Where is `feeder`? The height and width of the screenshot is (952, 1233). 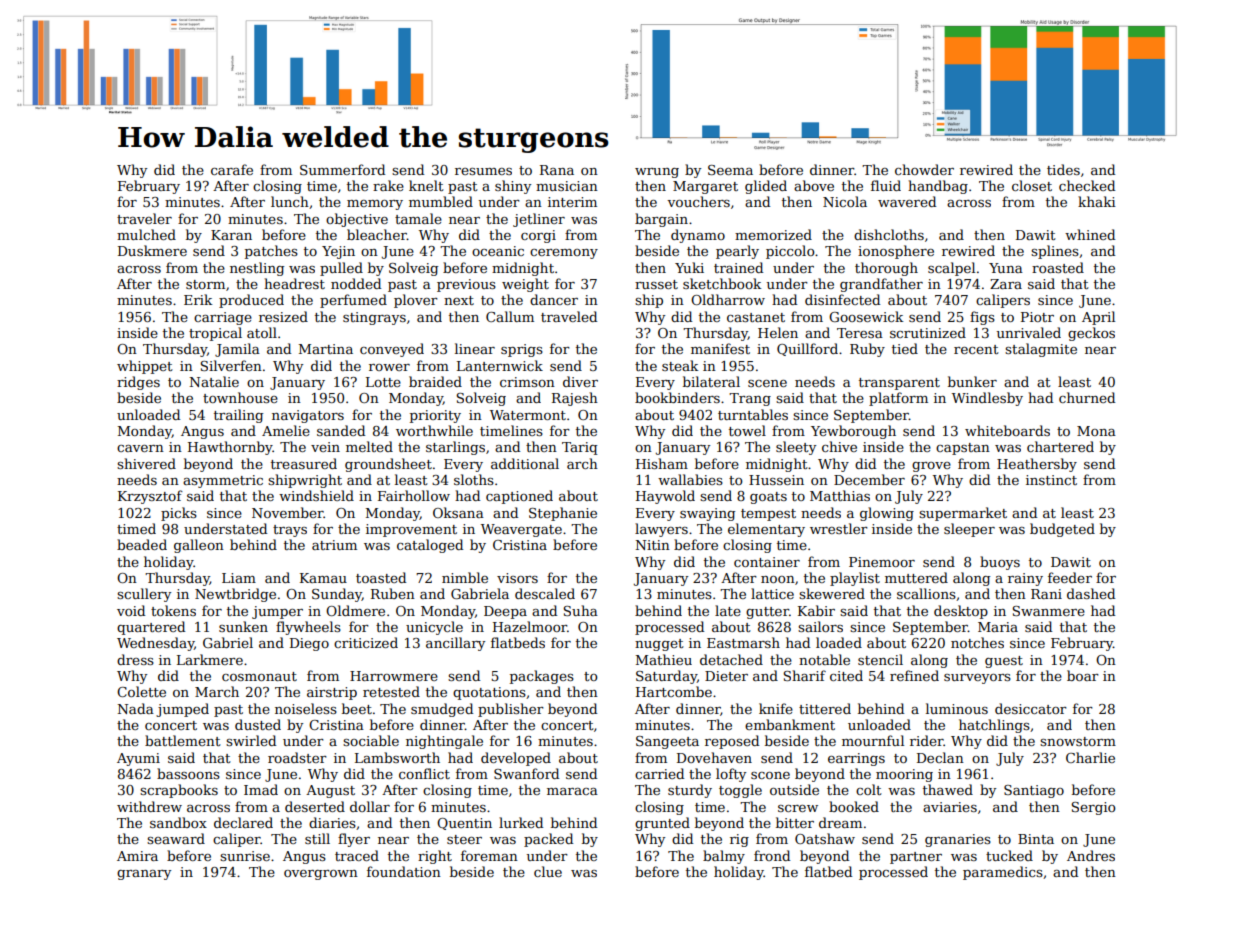
feeder is located at coordinates (1070, 577).
